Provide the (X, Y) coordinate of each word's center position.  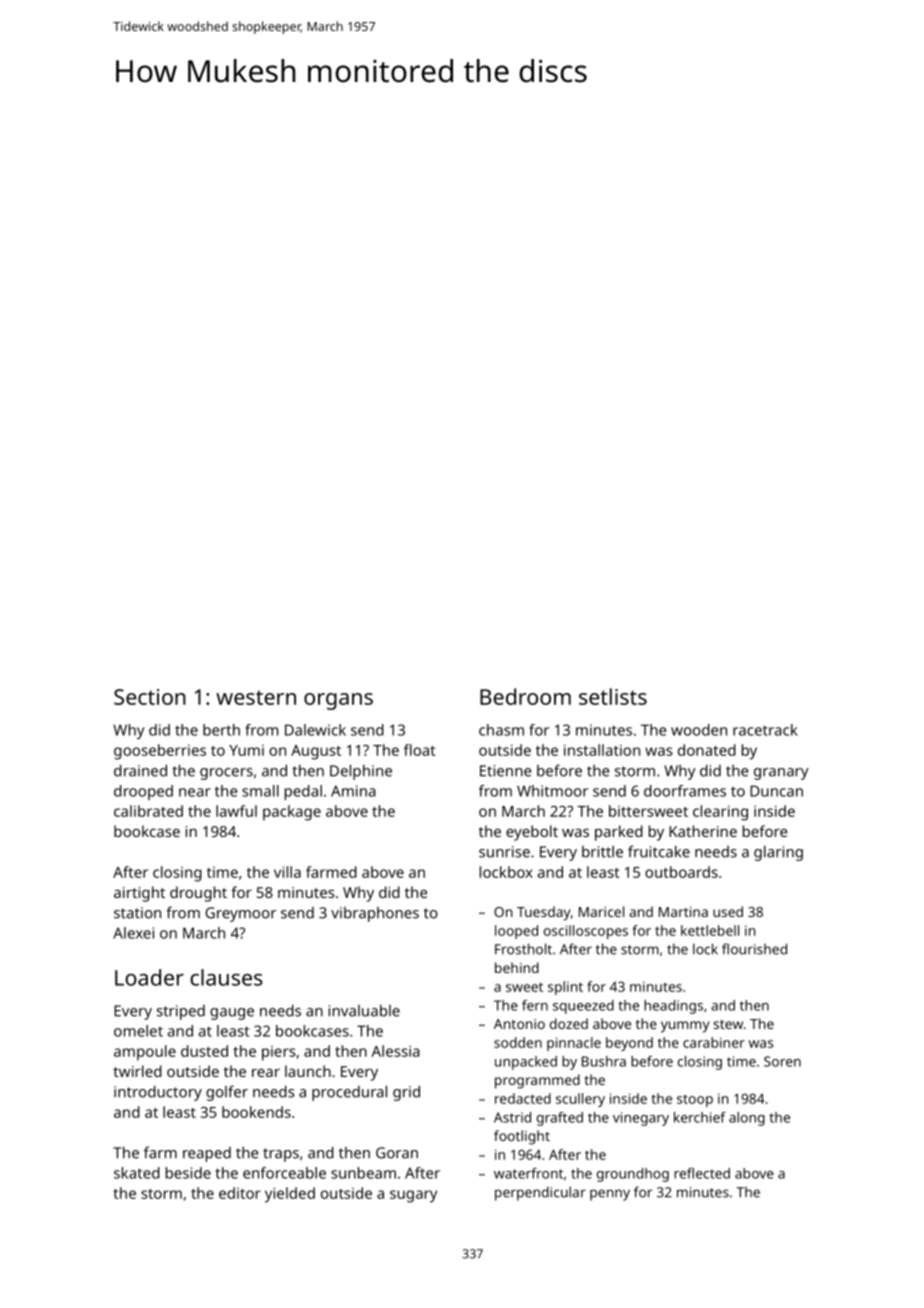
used (728, 911)
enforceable (284, 1173)
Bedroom (525, 696)
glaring (778, 853)
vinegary (641, 1119)
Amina (353, 791)
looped (516, 932)
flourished (754, 949)
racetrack (765, 730)
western (256, 697)
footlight (522, 1137)
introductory (158, 1093)
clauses (226, 977)
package (292, 813)
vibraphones (375, 914)
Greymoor (240, 914)
